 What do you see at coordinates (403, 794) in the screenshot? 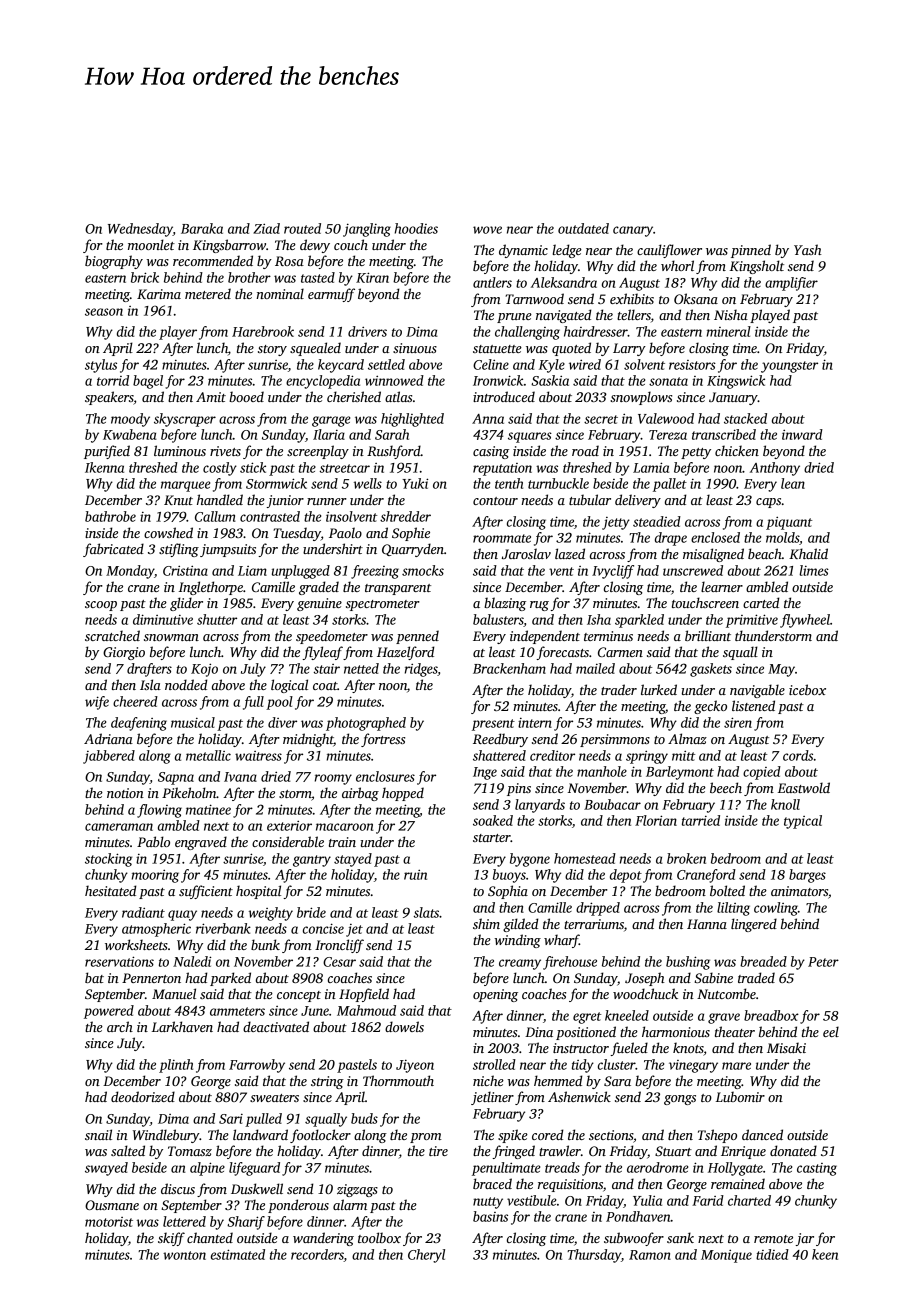
I see `hopped` at bounding box center [403, 794].
